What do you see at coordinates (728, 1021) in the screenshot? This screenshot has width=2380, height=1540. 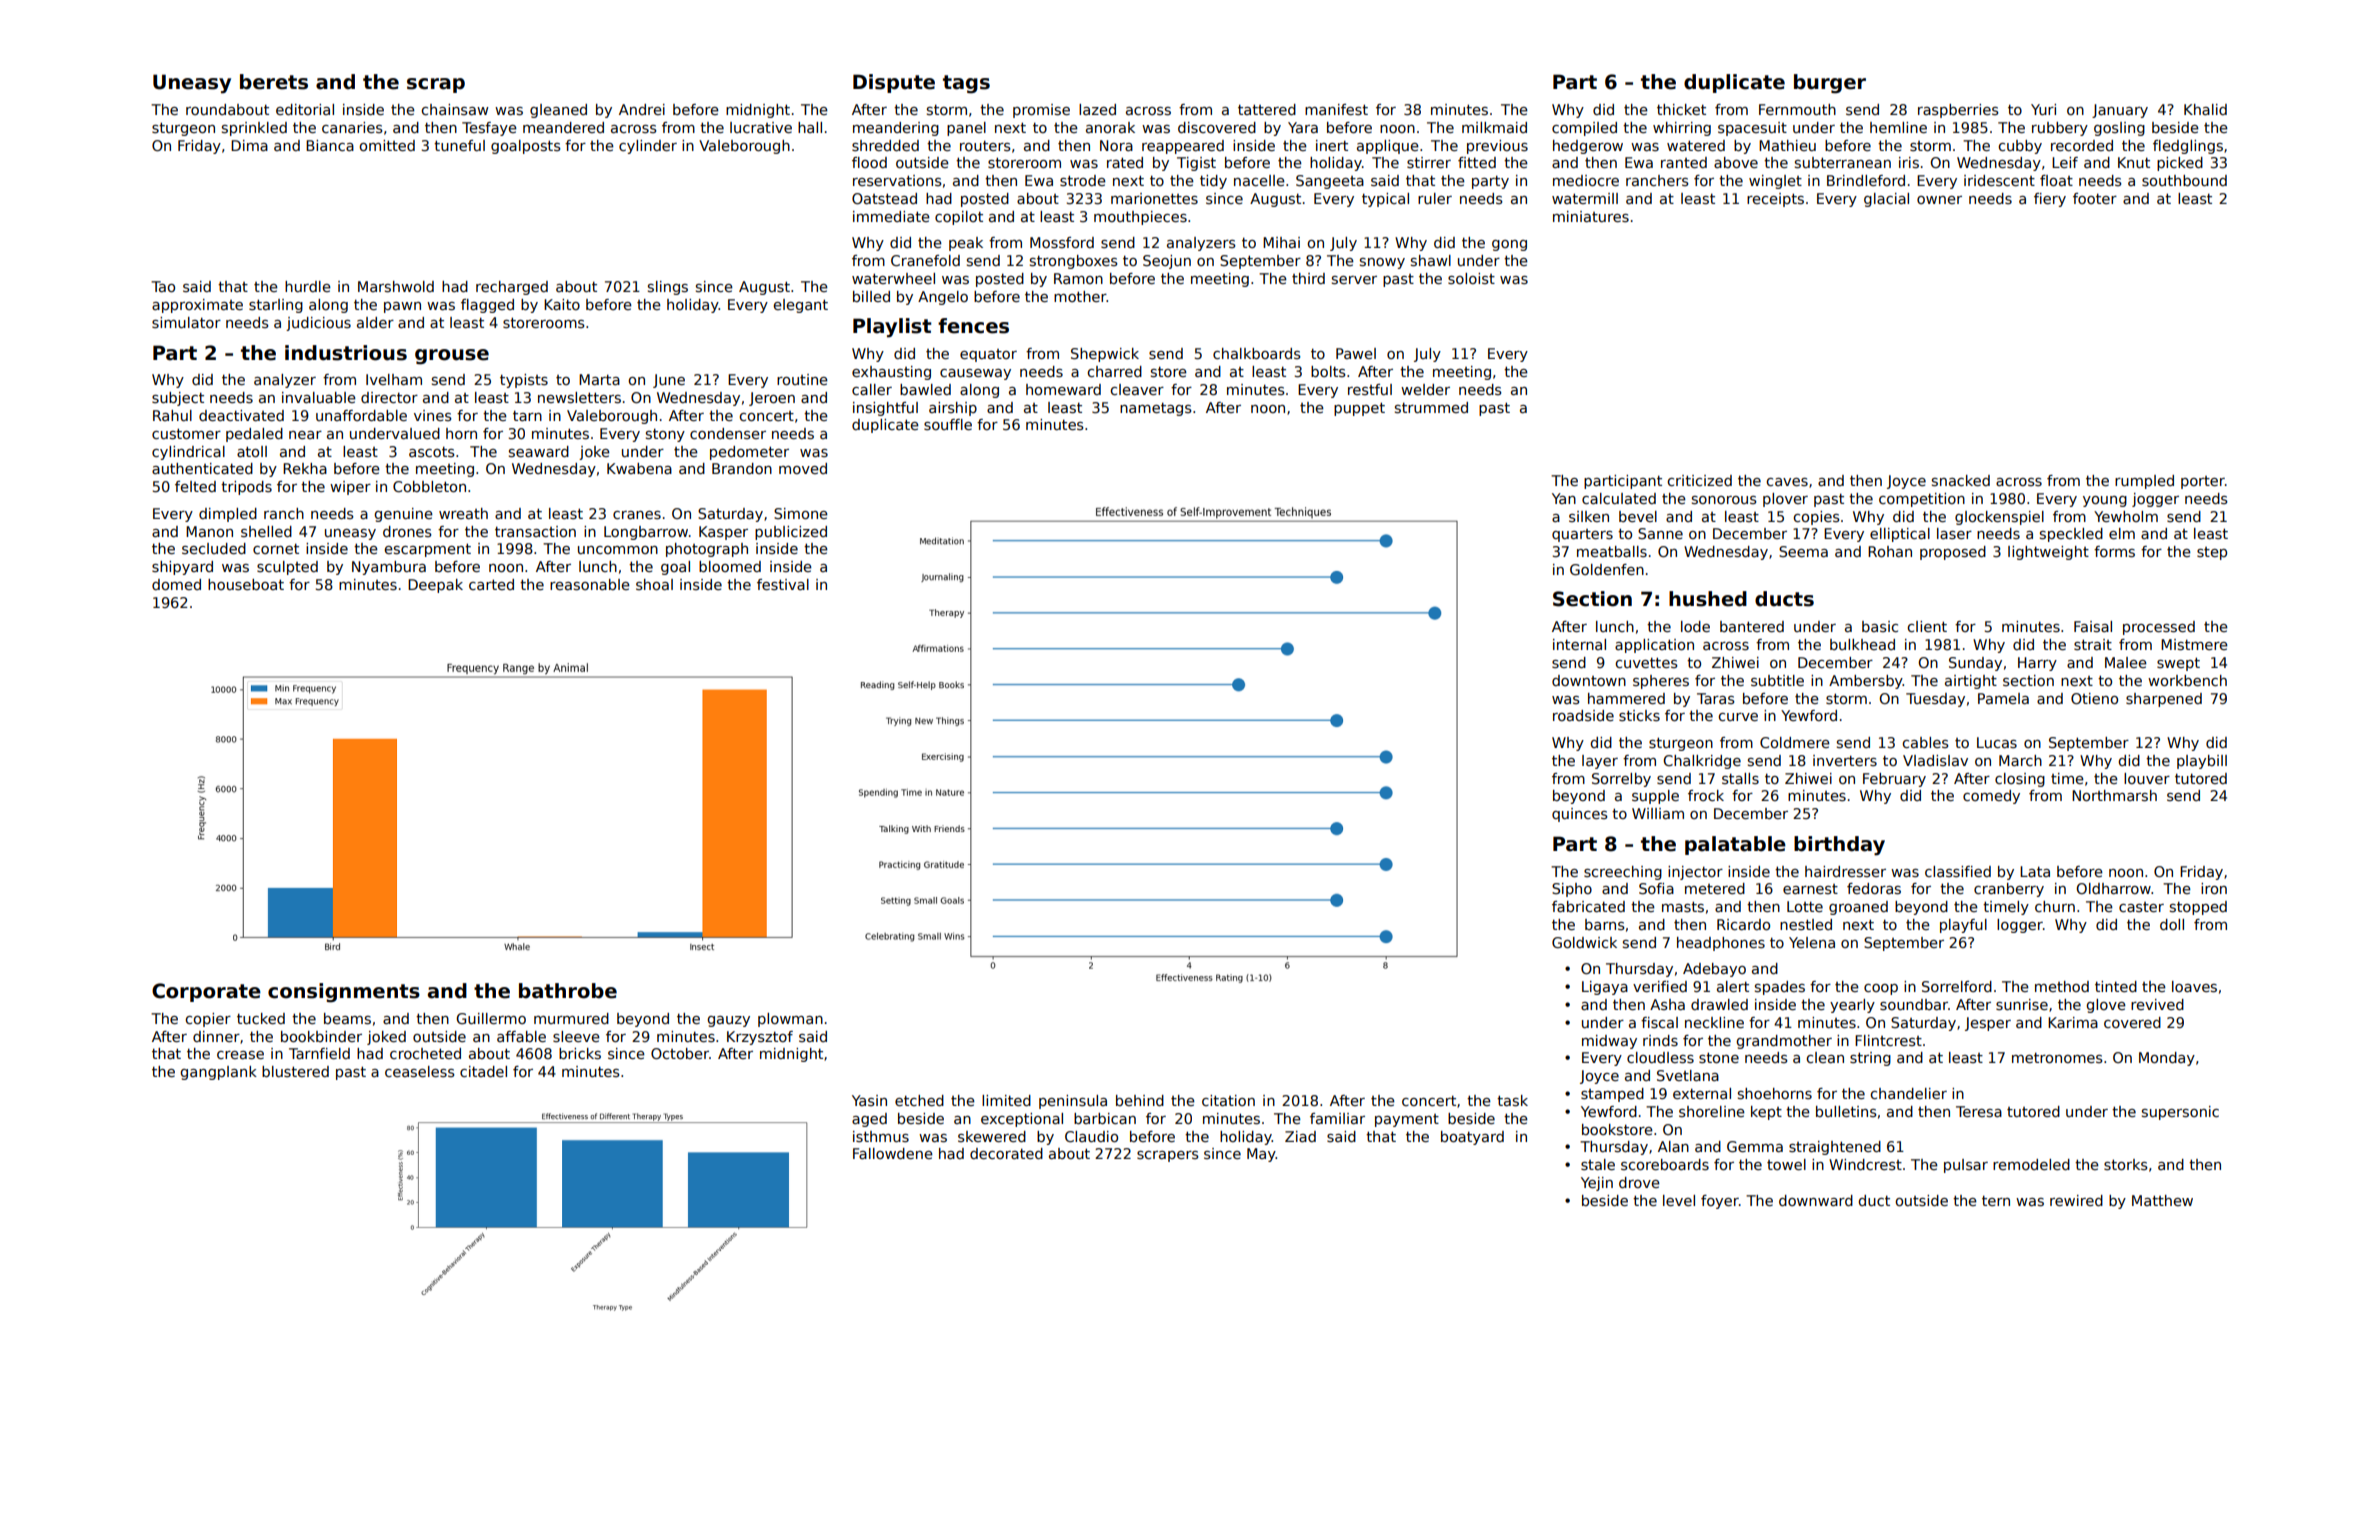 I see `gauzy` at bounding box center [728, 1021].
